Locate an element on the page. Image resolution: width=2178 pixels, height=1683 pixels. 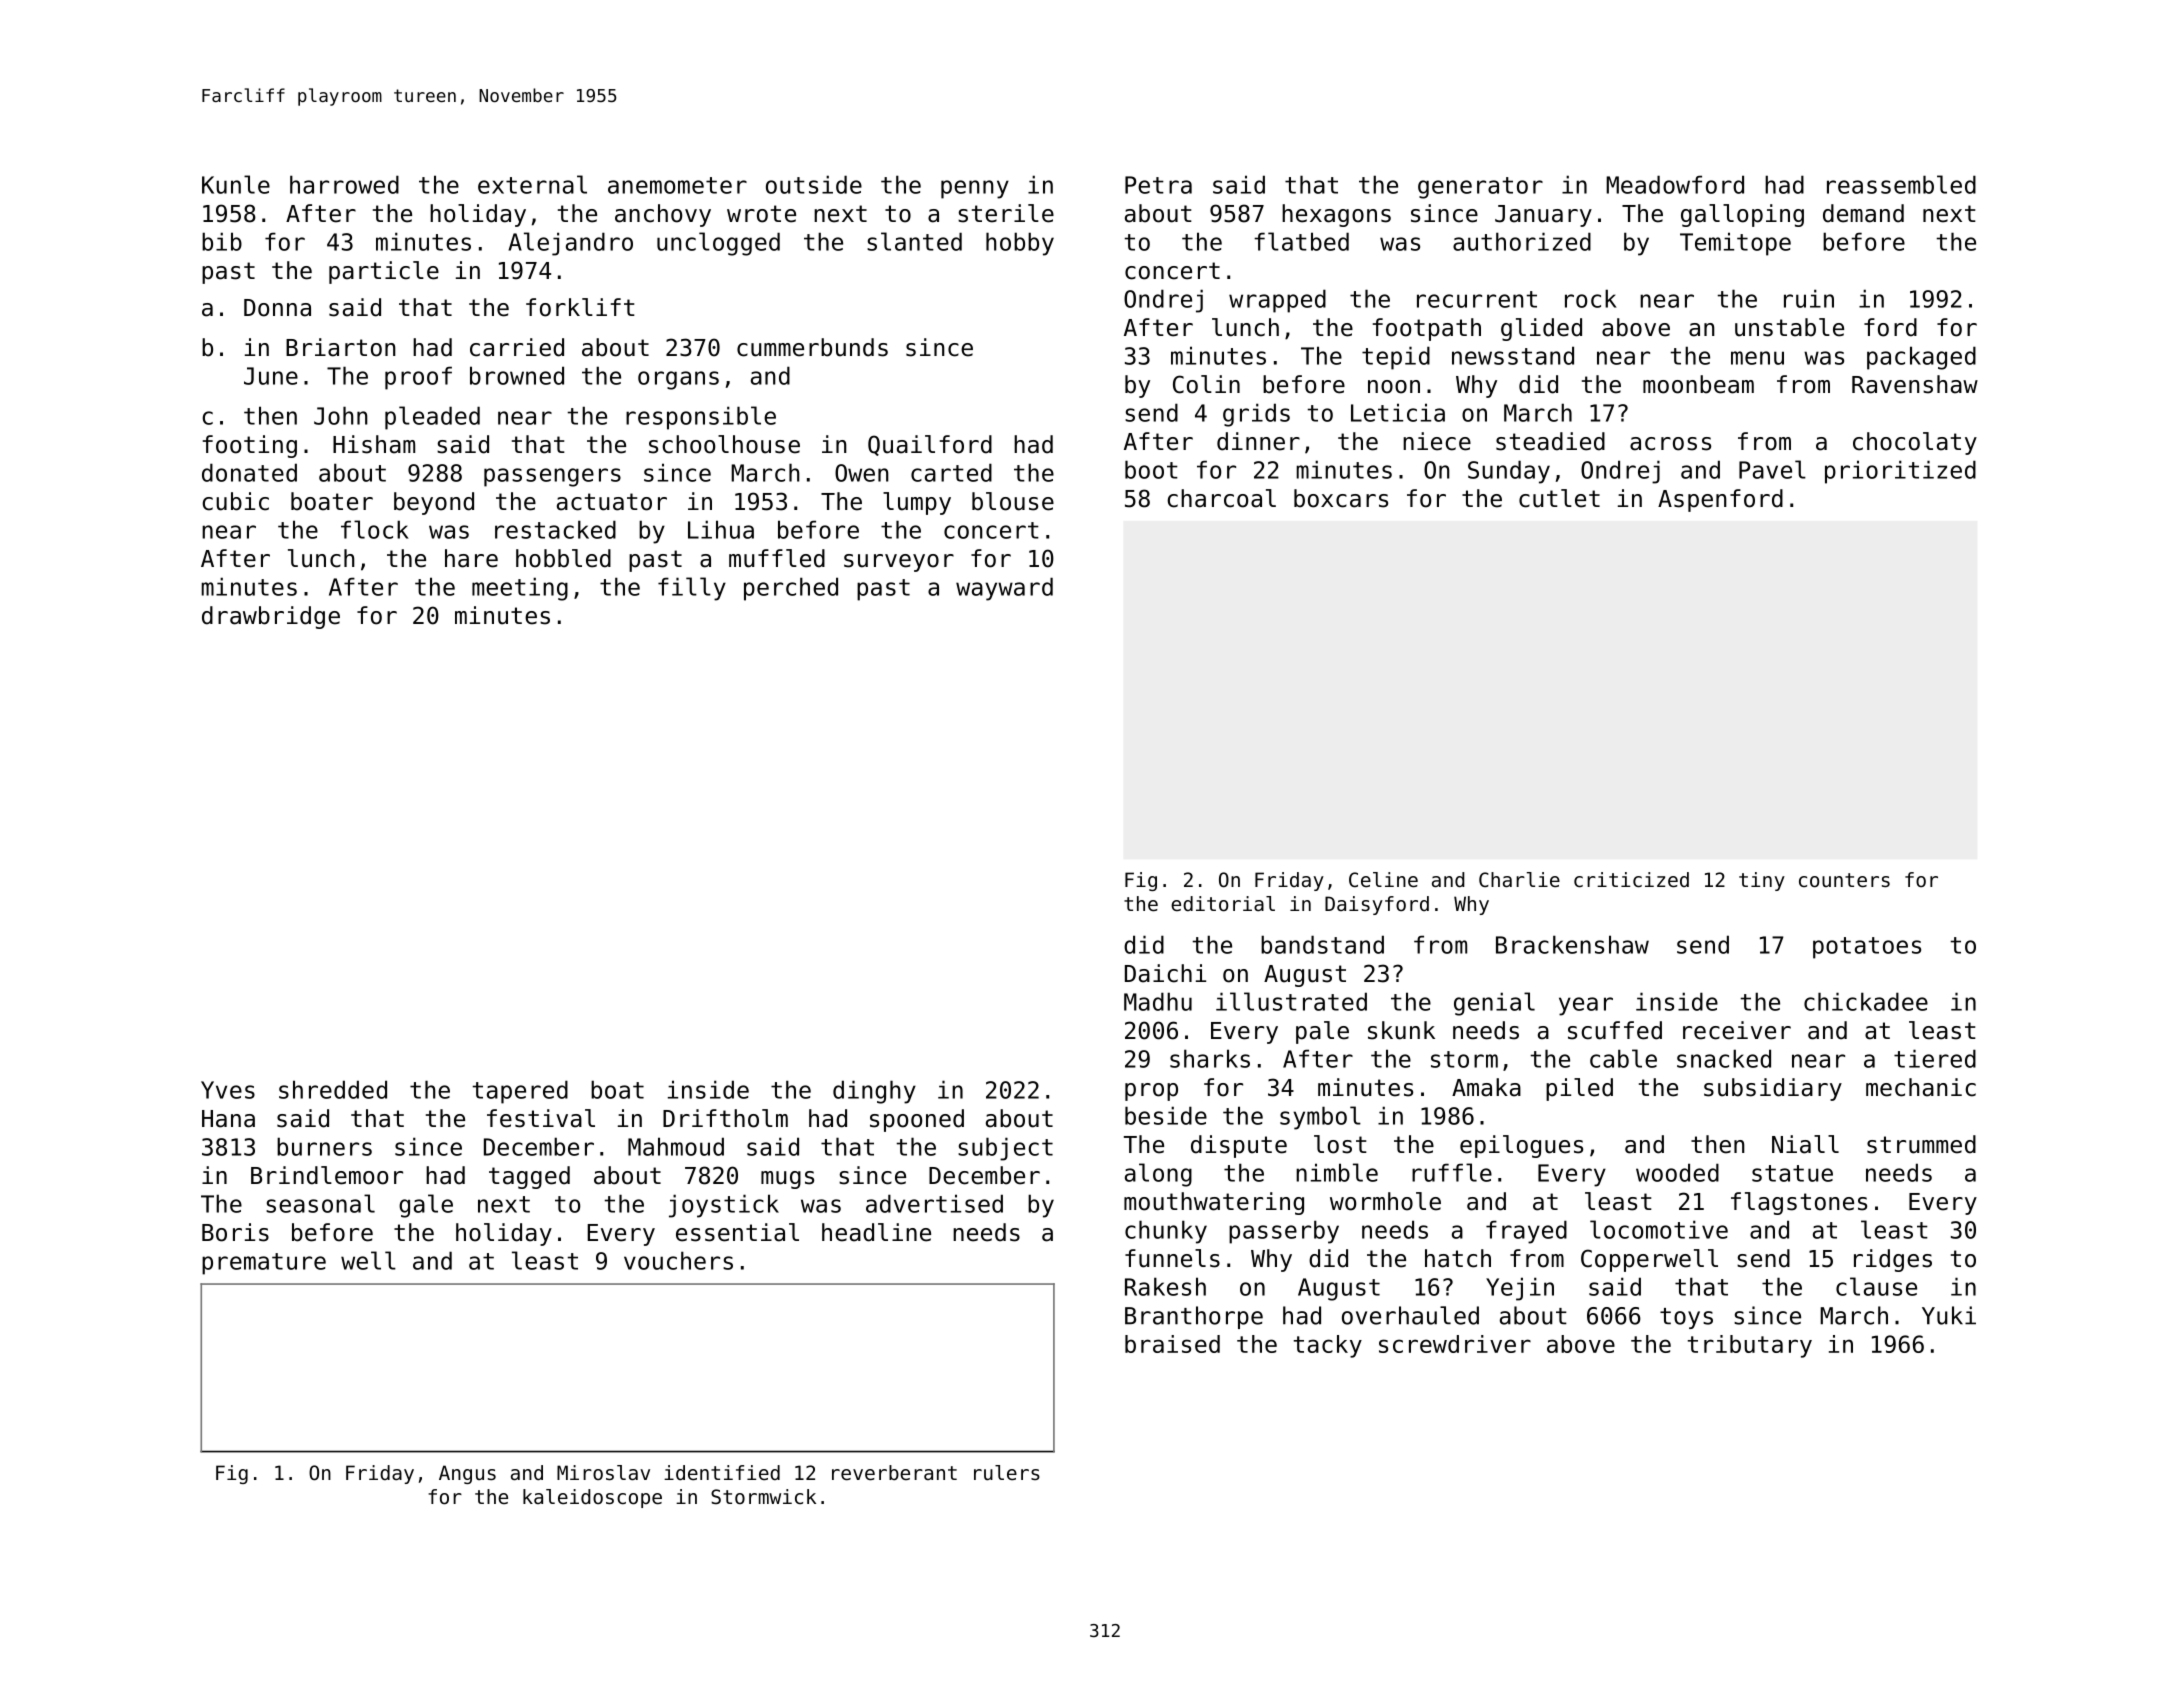
wayward is located at coordinates (1004, 589).
